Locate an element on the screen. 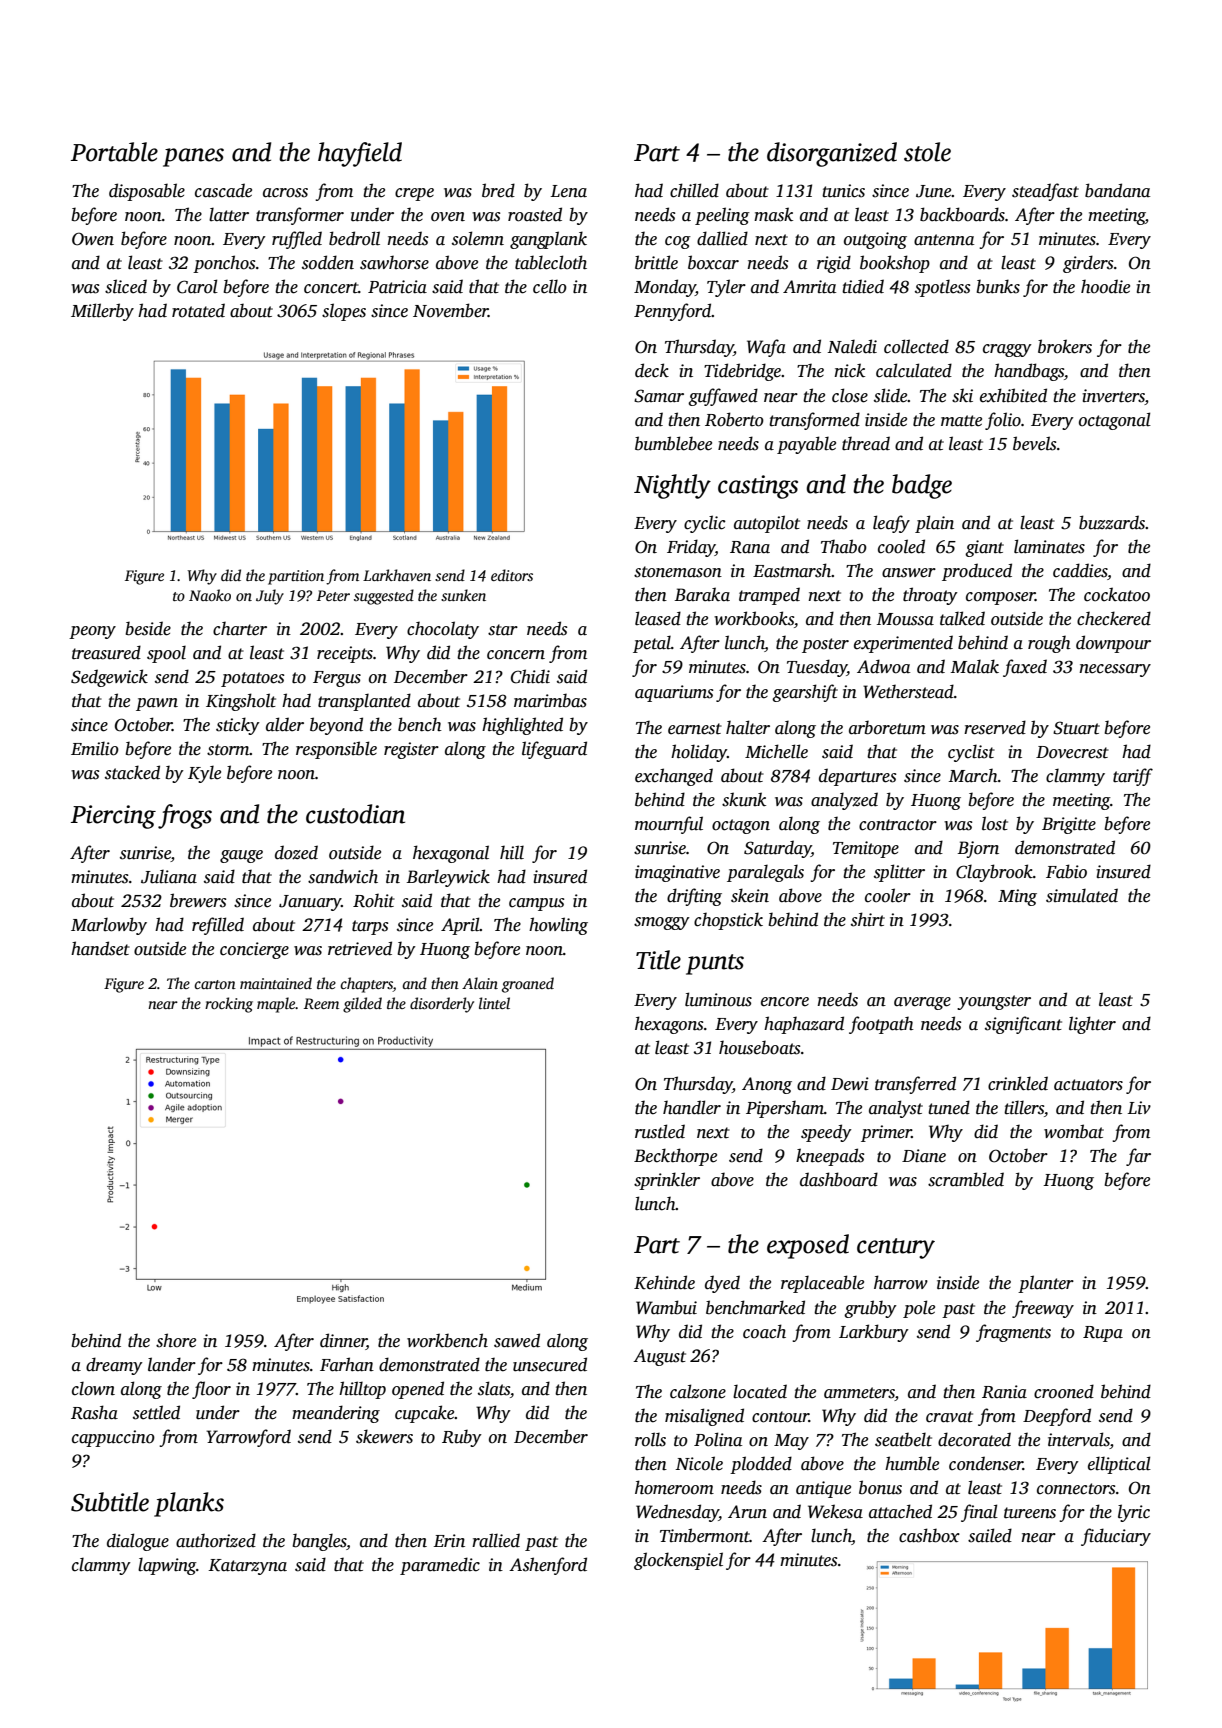 The image size is (1222, 1728). slopes is located at coordinates (344, 312).
